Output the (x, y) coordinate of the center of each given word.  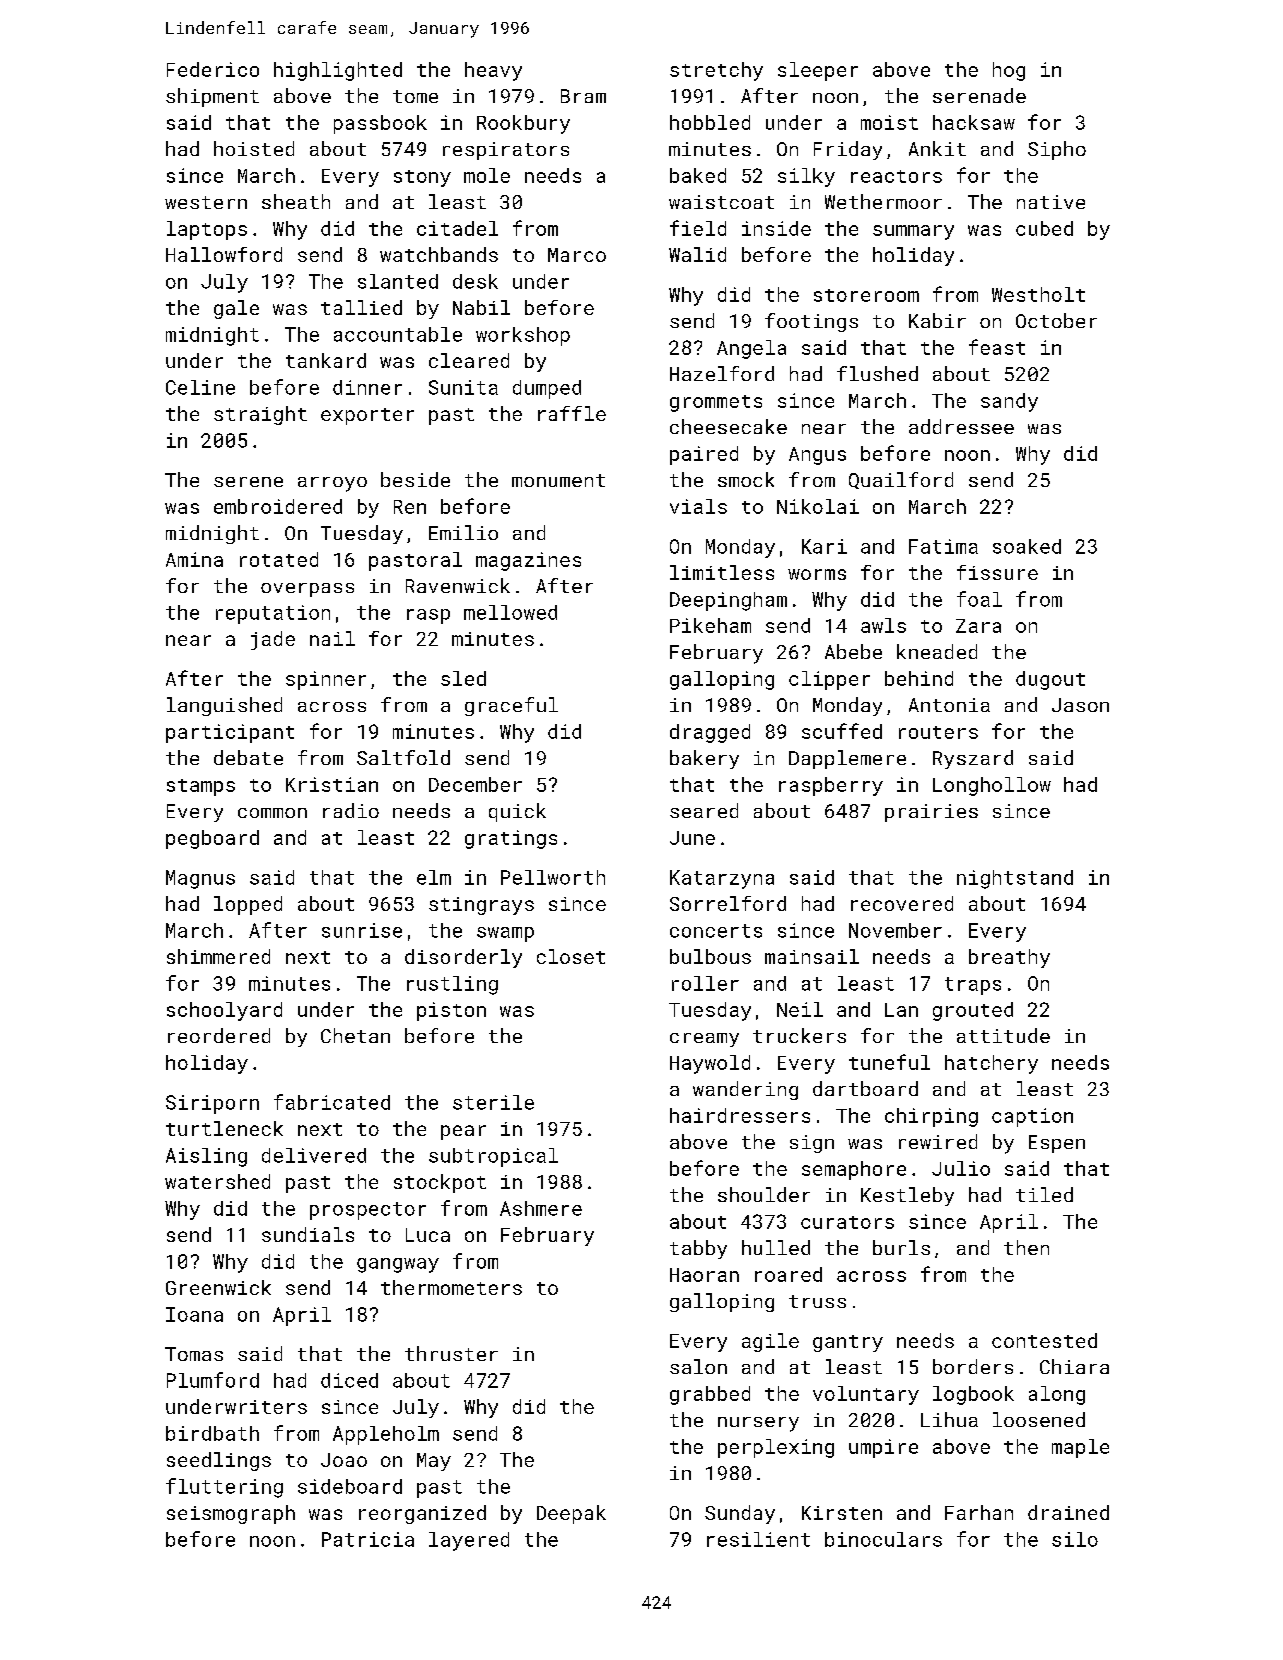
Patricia (368, 1539)
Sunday (740, 1514)
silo (1075, 1539)
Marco (577, 255)
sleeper (818, 71)
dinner (367, 387)
